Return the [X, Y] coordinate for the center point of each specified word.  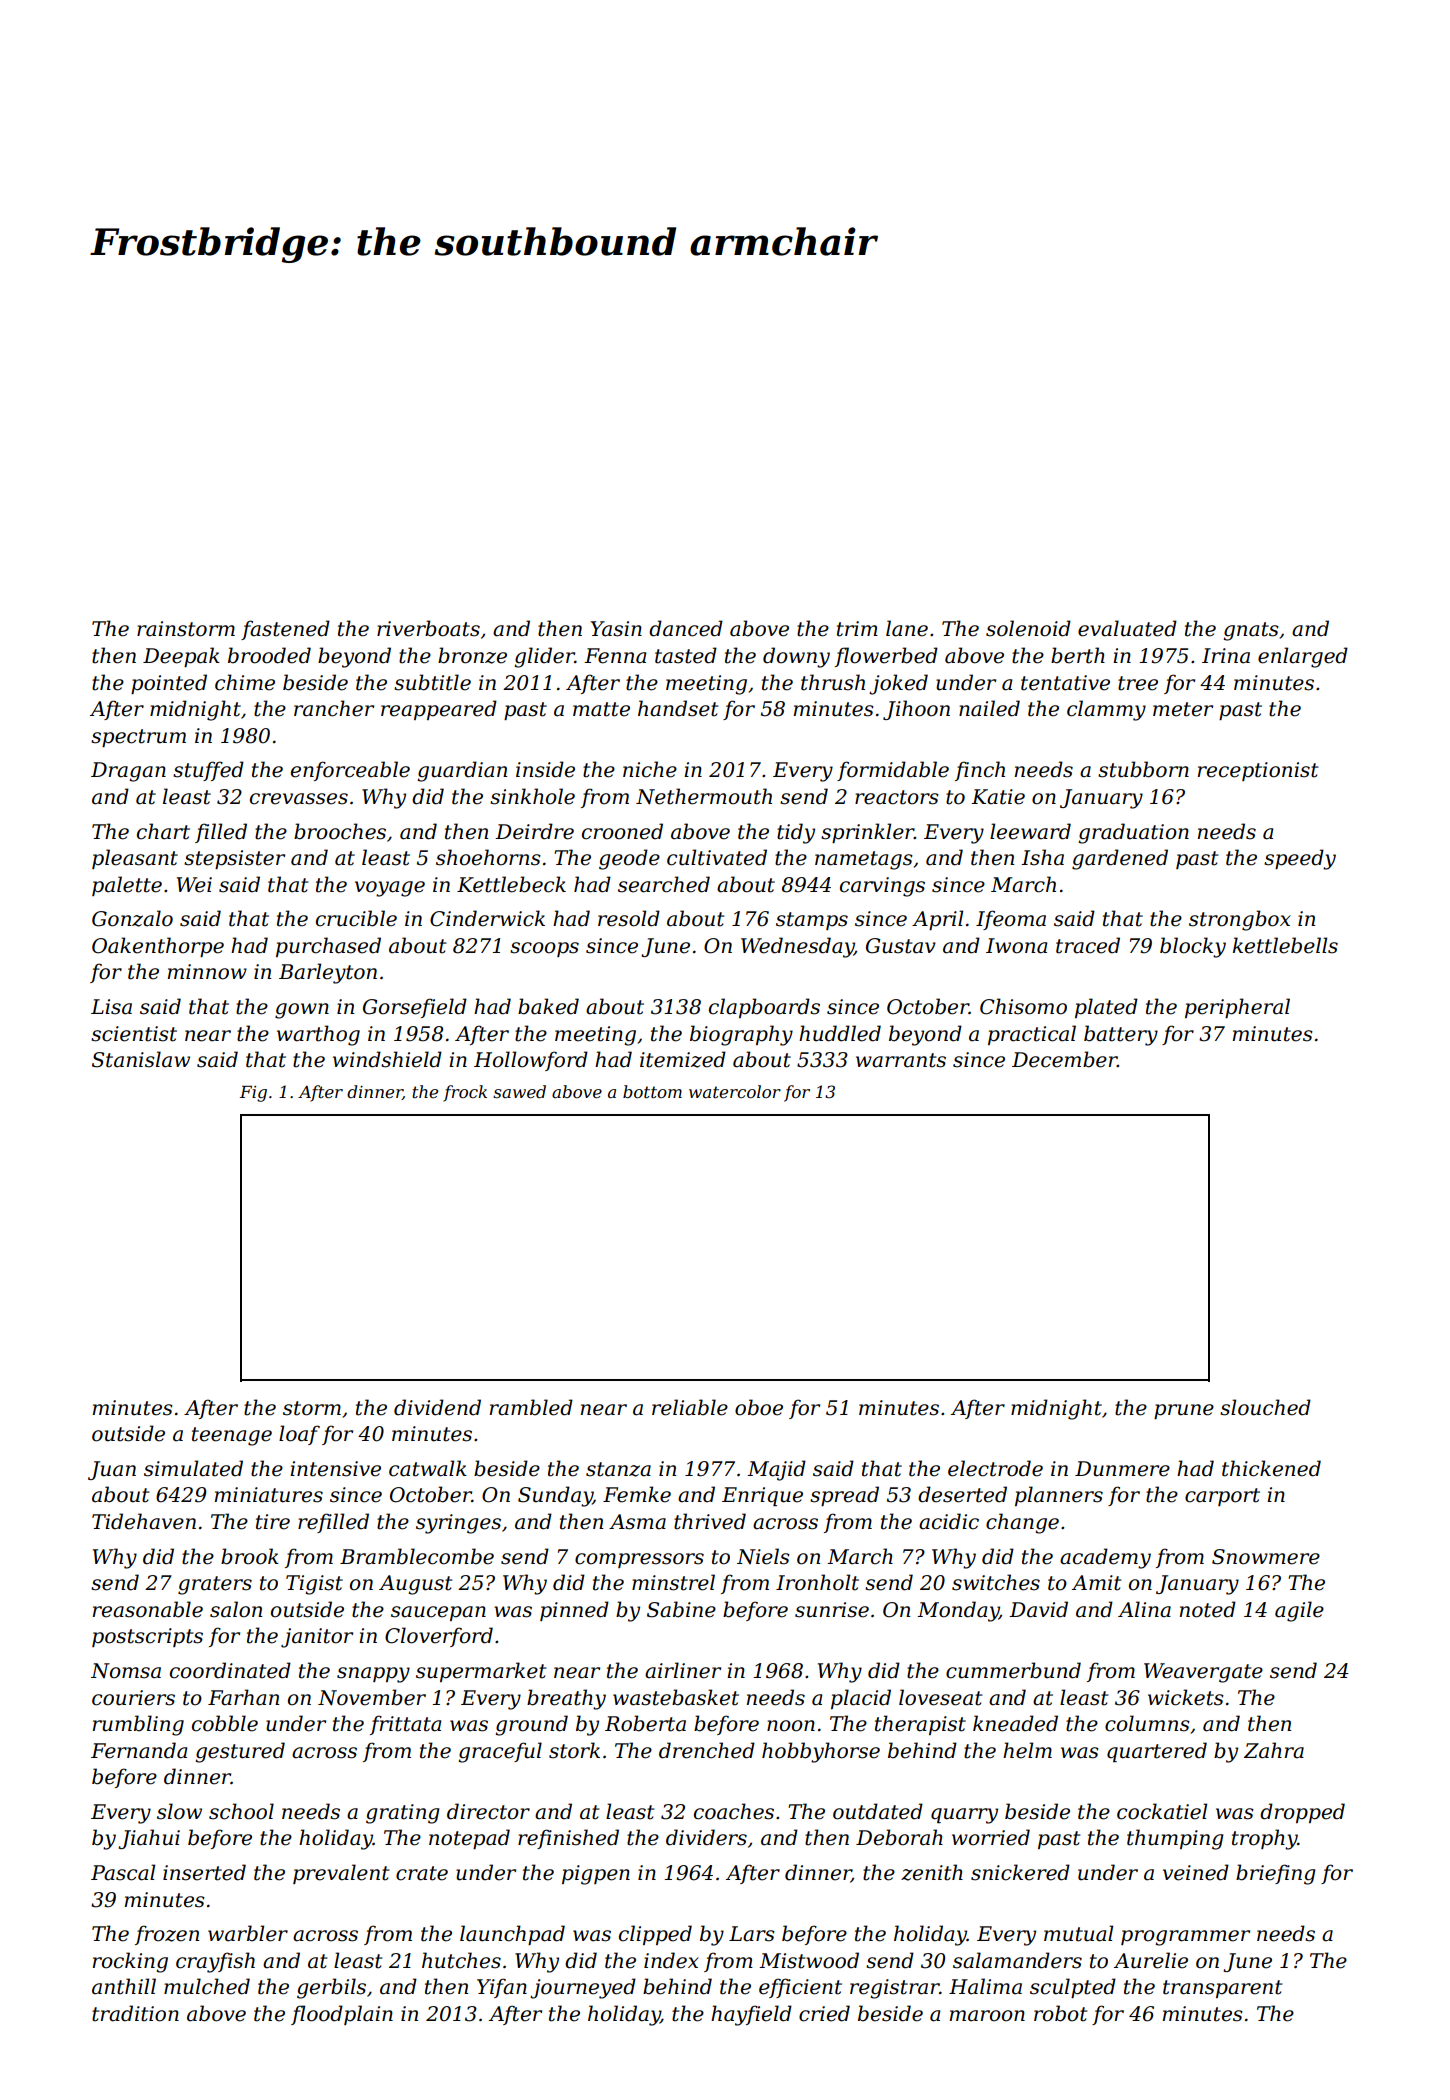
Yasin [616, 629]
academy [1105, 1558]
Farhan [243, 1697]
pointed [169, 684]
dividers [706, 1837]
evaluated [1127, 628]
